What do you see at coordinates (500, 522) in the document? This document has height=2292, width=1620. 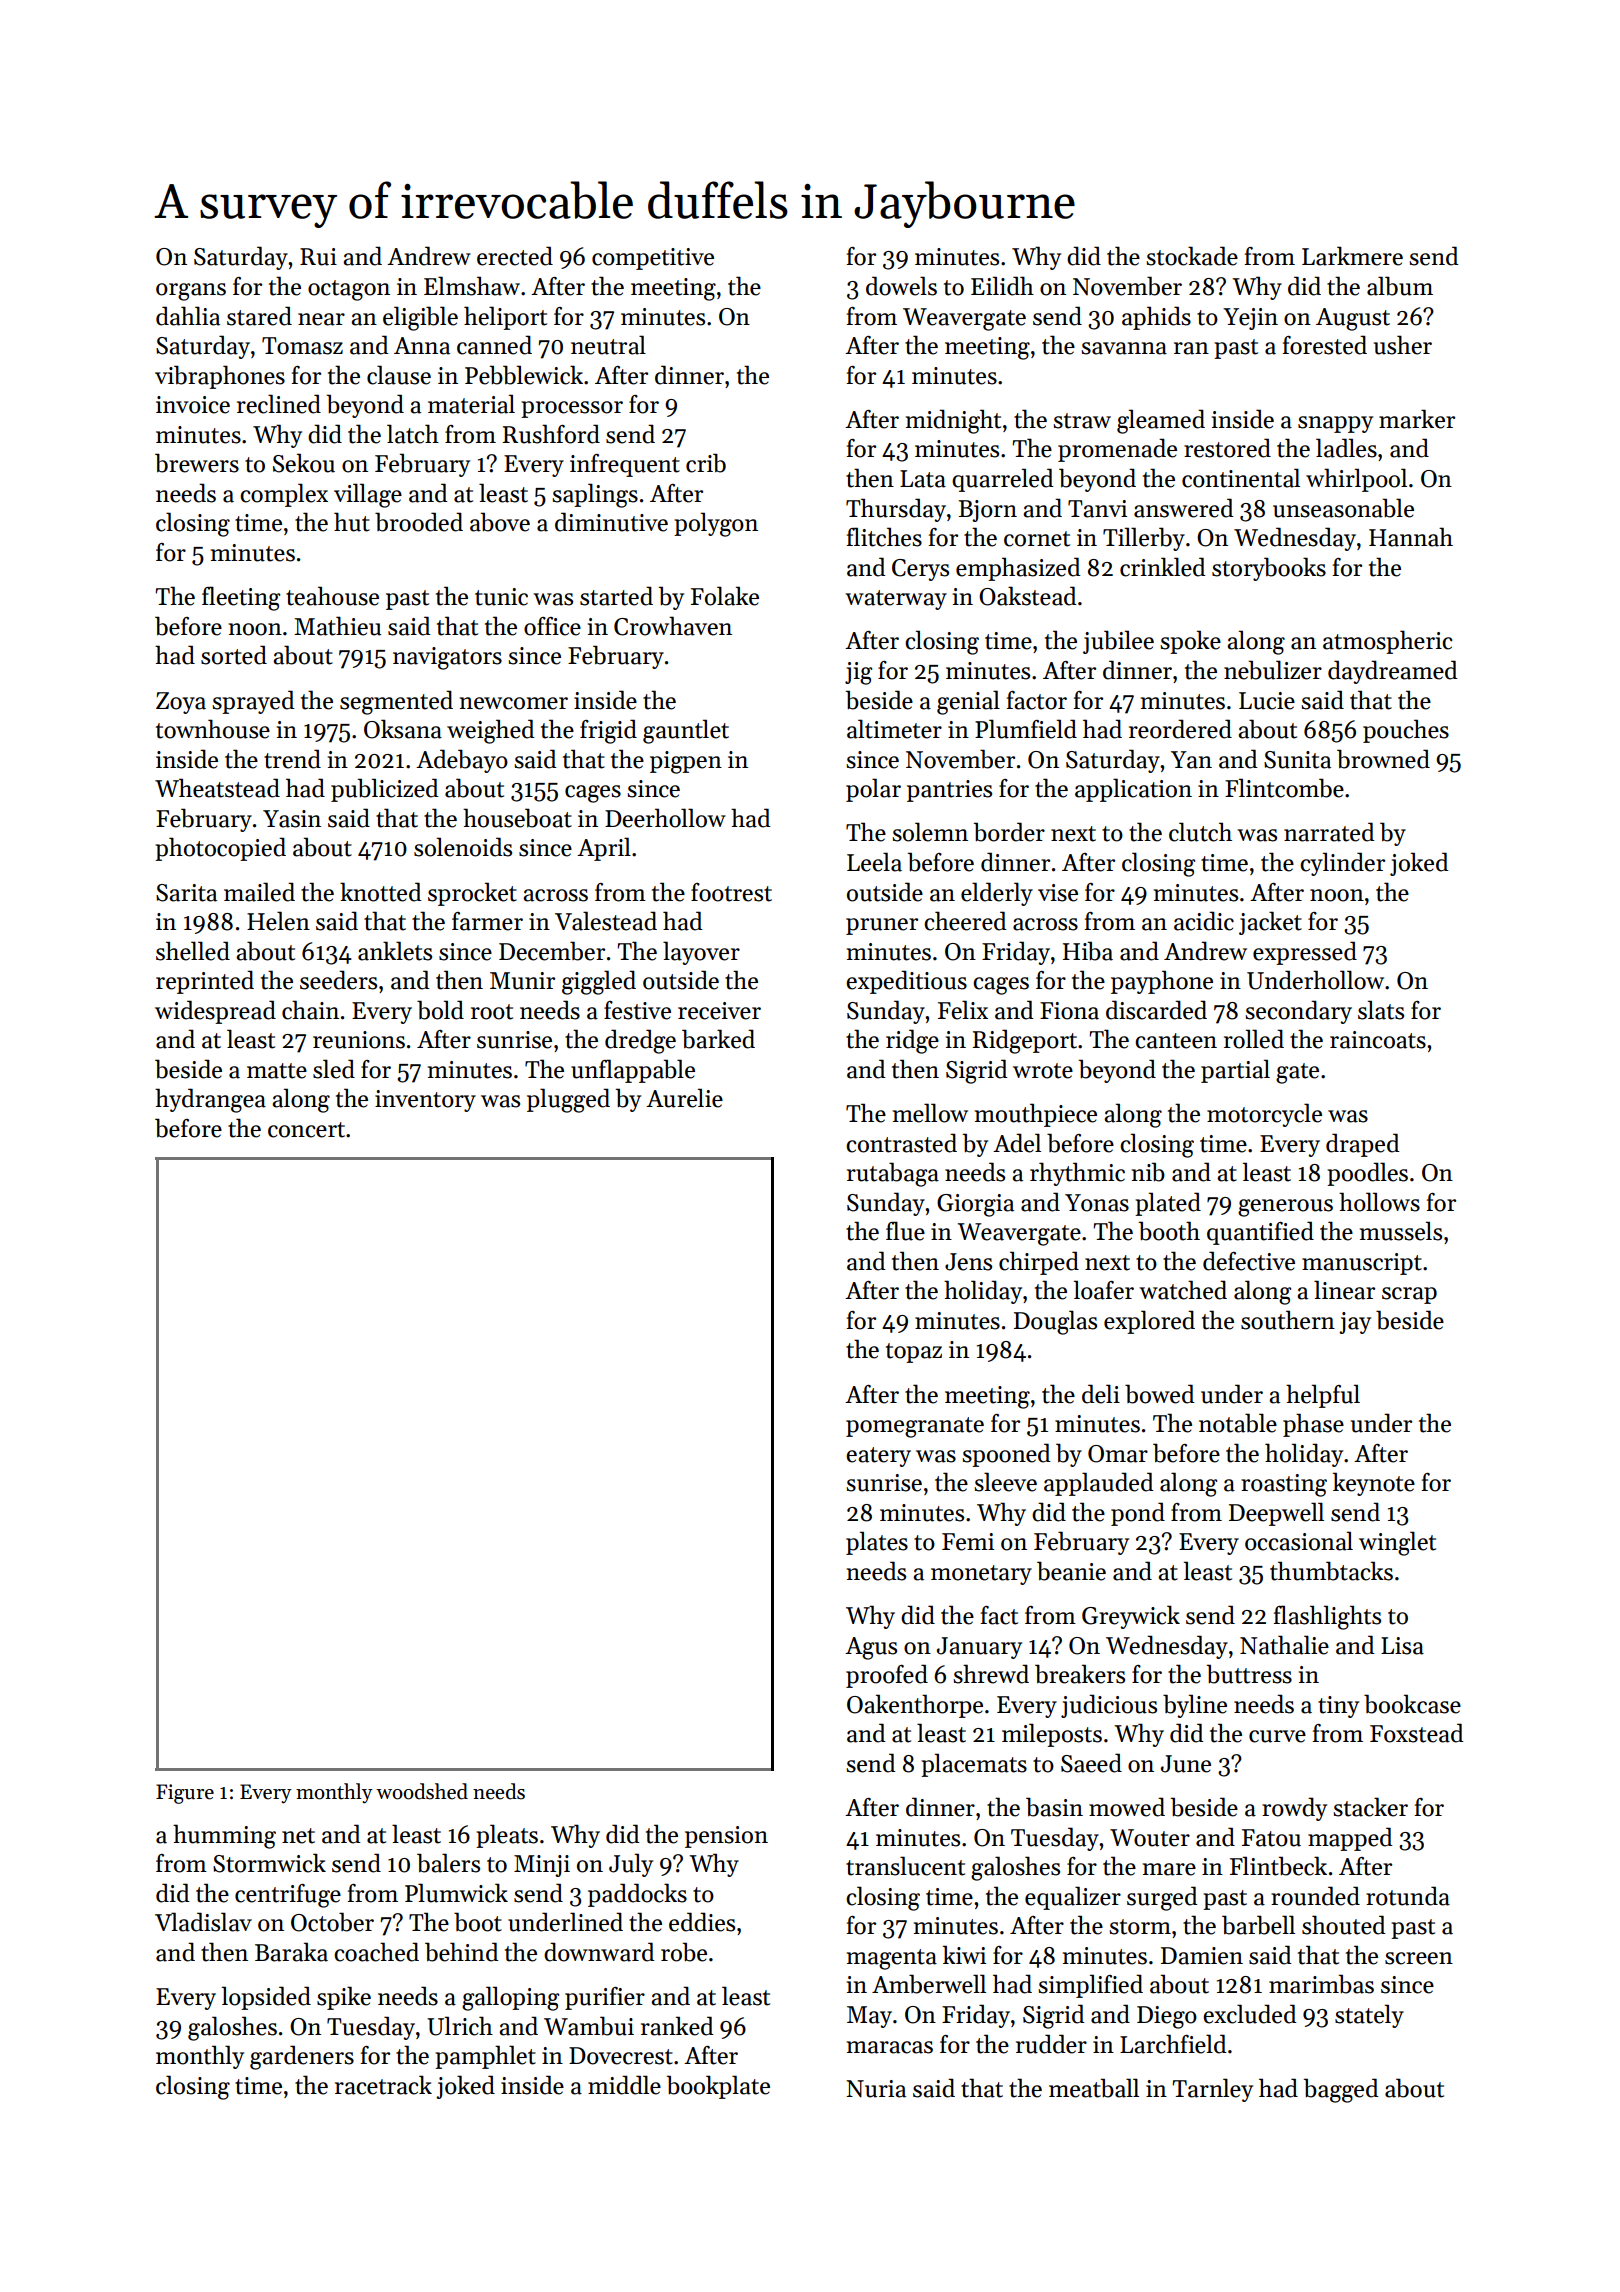 I see `above` at bounding box center [500, 522].
